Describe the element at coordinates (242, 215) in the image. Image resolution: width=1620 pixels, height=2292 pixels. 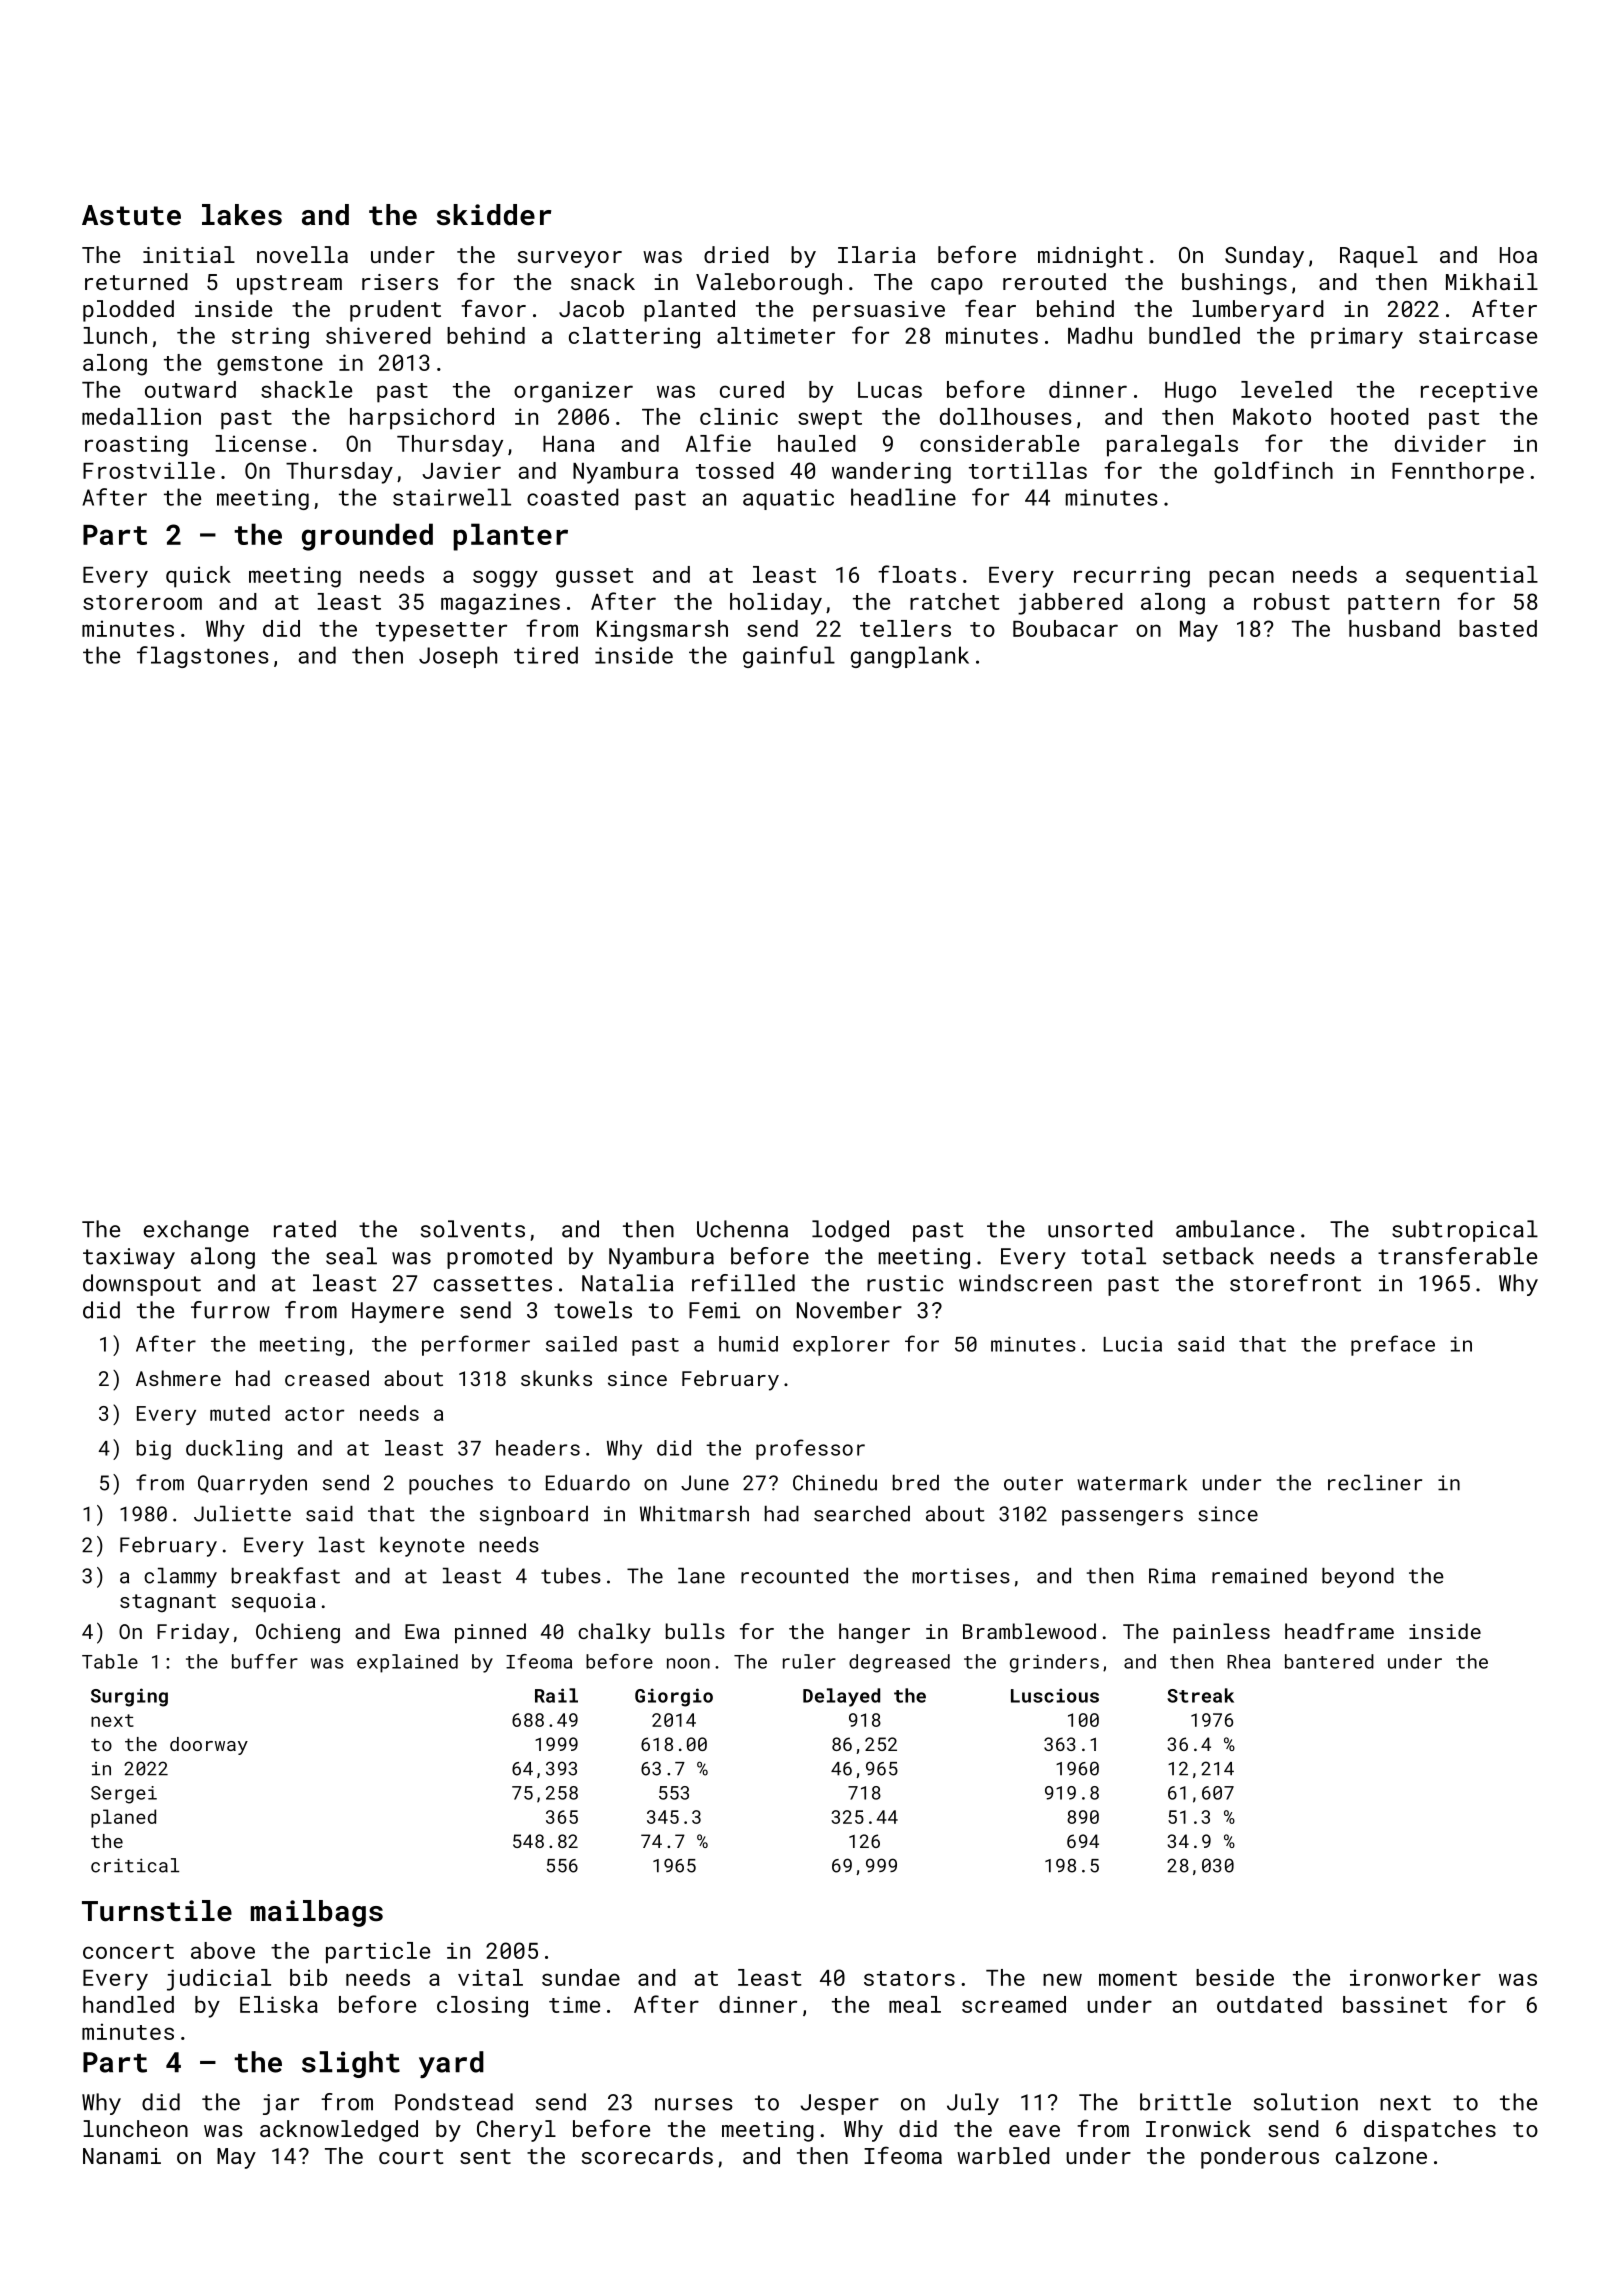
I see `lakes` at that location.
